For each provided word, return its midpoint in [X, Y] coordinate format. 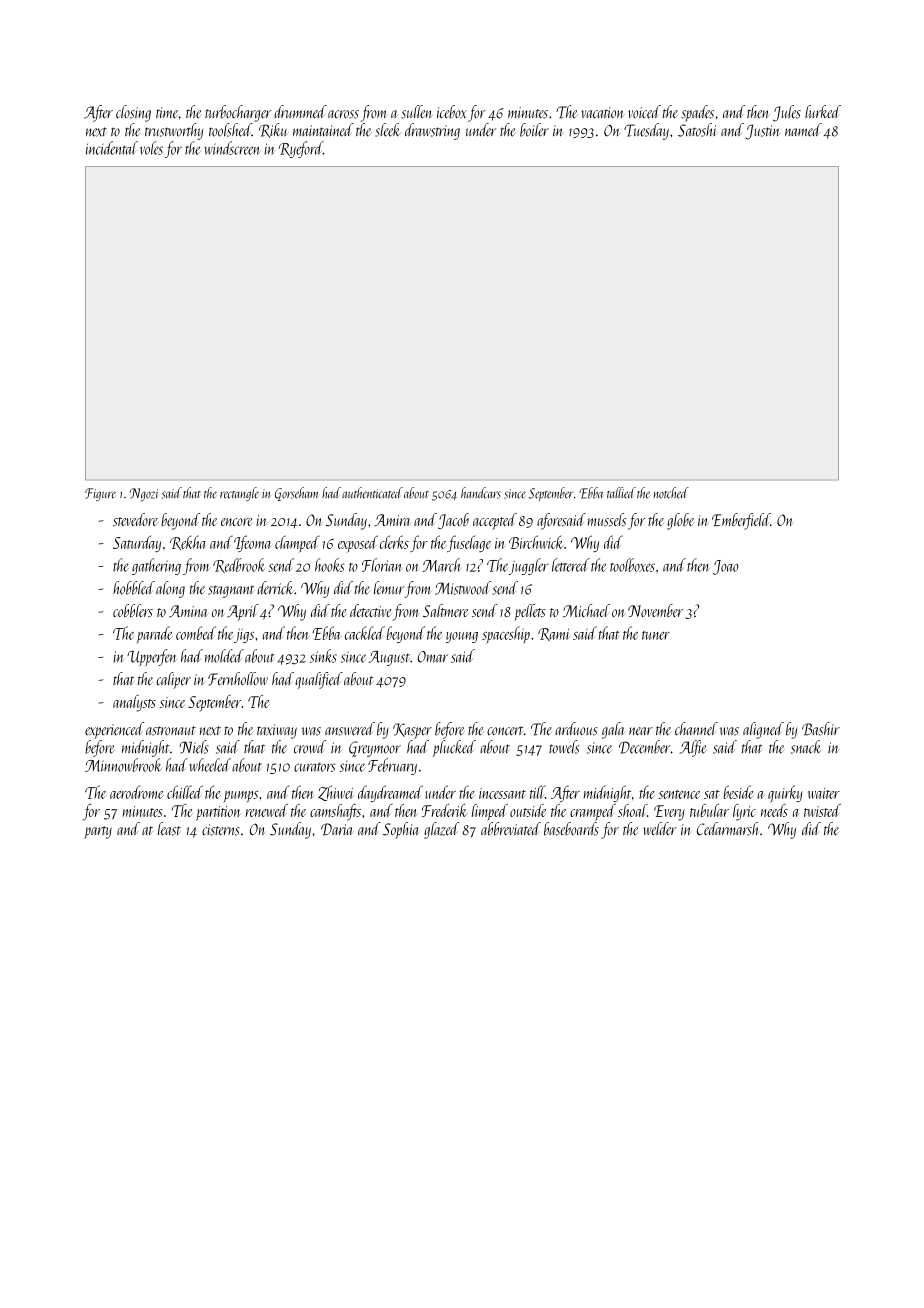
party [98, 832]
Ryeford [300, 149]
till [537, 792]
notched [671, 493]
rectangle [239, 494]
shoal [632, 810]
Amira [392, 520]
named [803, 130]
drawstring [432, 131]
